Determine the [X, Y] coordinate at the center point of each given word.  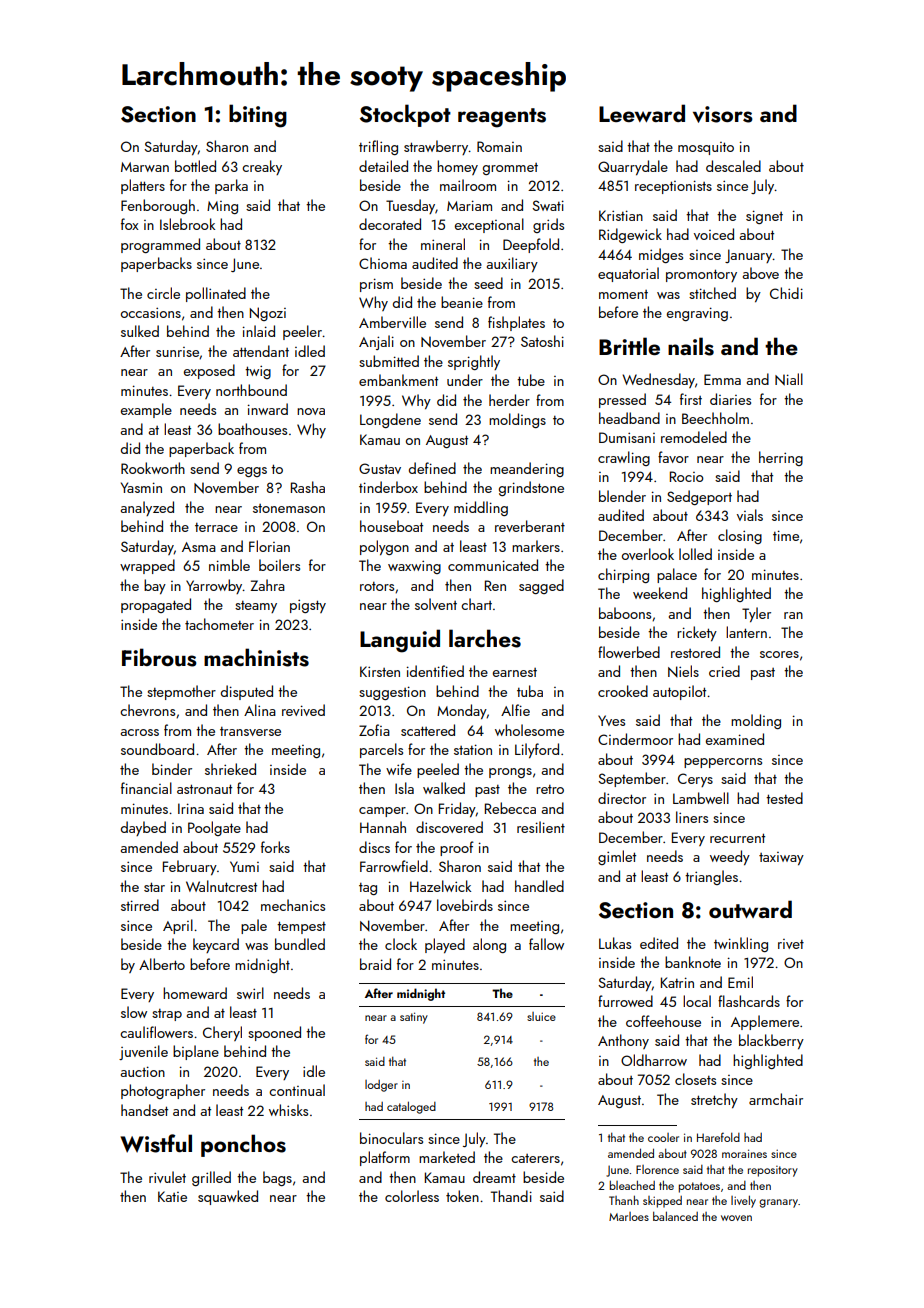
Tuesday [410, 206]
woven [736, 1218]
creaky [262, 167]
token [462, 1196]
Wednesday [658, 380]
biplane [196, 1052]
